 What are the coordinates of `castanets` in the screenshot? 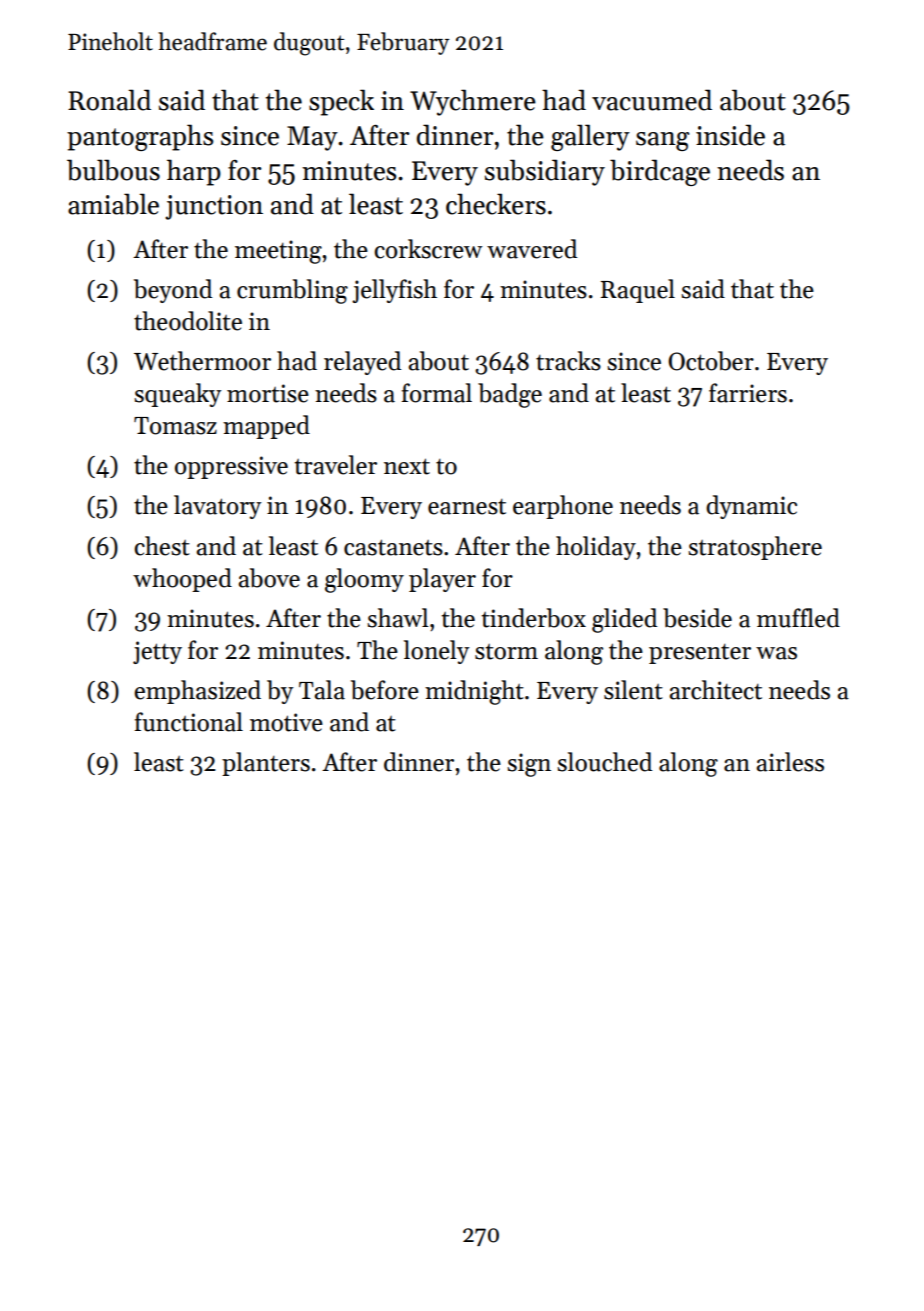 It's located at (393, 547).
